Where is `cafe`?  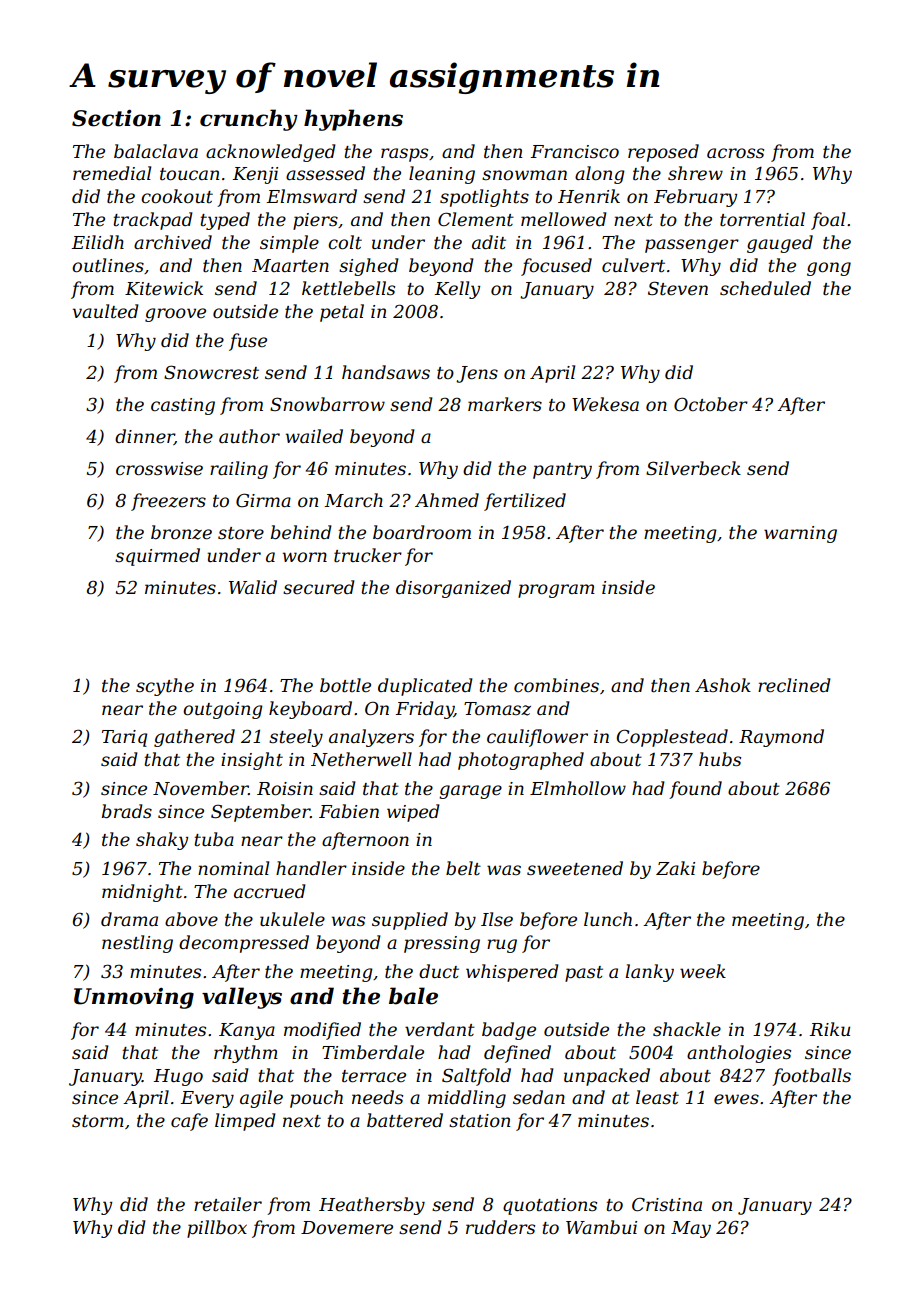 cafe is located at coordinates (189, 1122).
